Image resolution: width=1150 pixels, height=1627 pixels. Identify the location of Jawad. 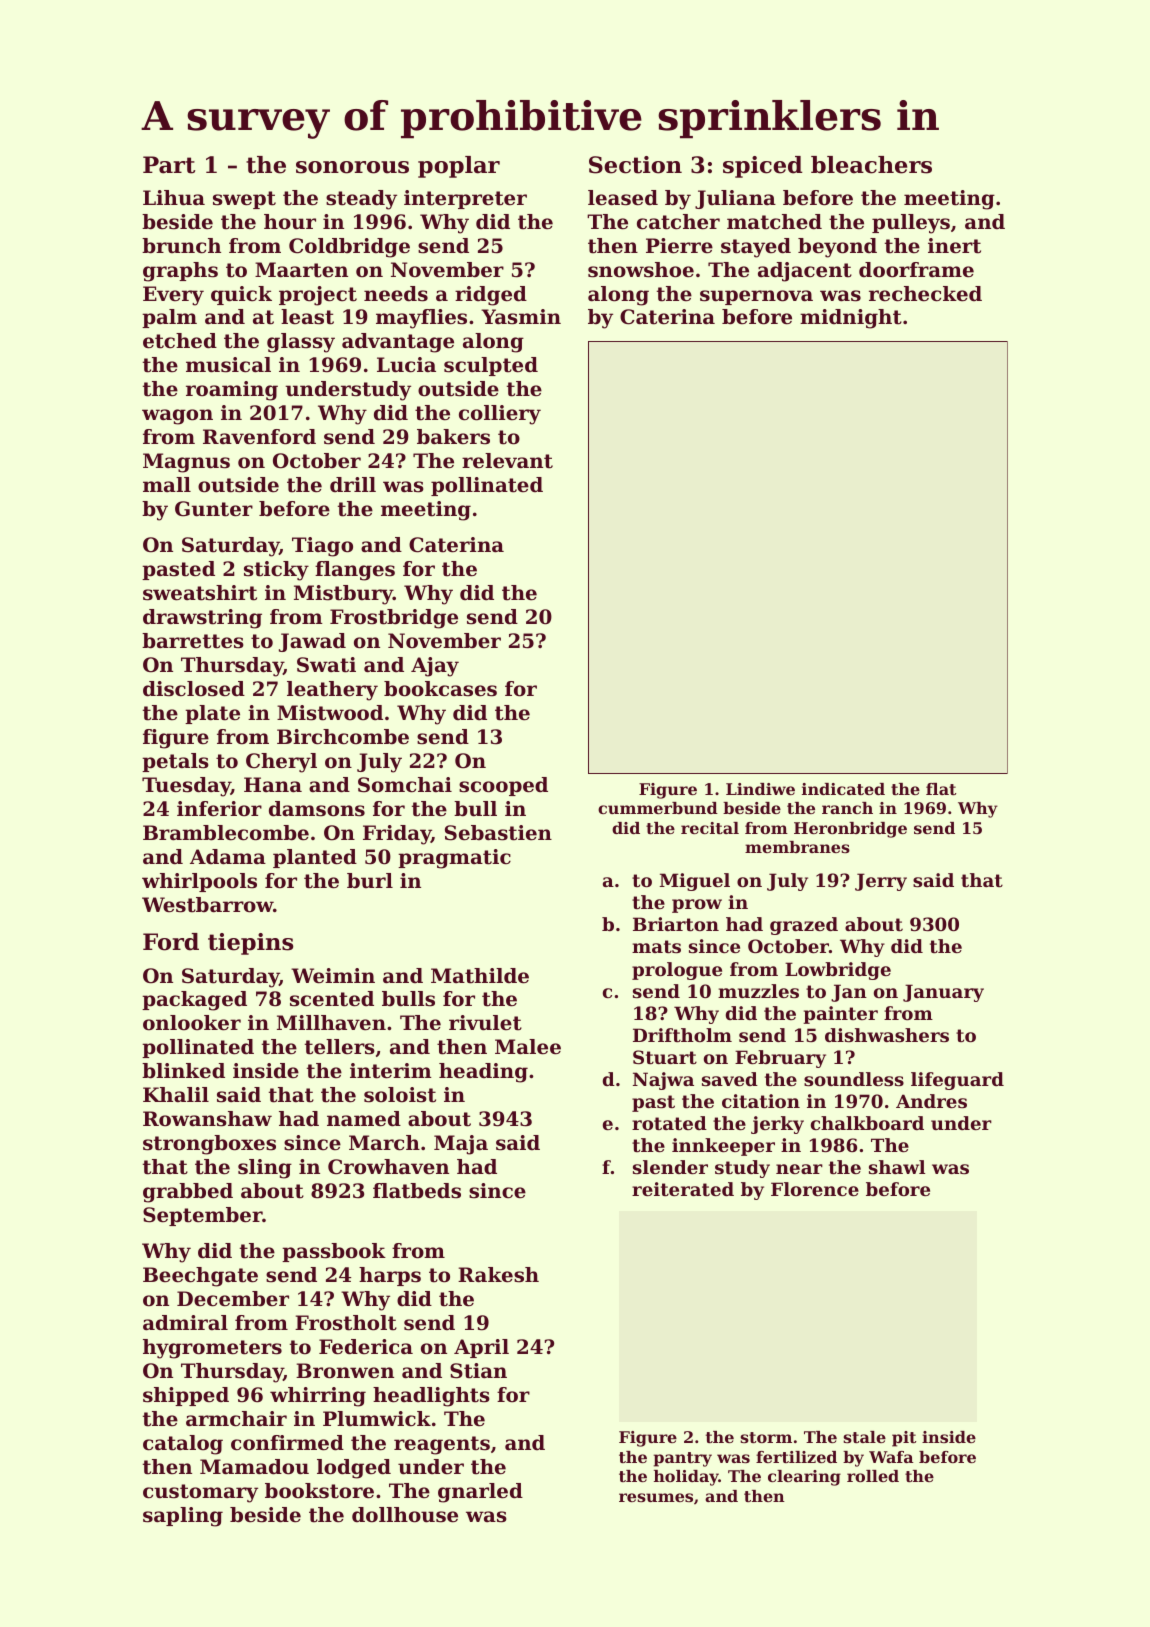
(312, 642).
